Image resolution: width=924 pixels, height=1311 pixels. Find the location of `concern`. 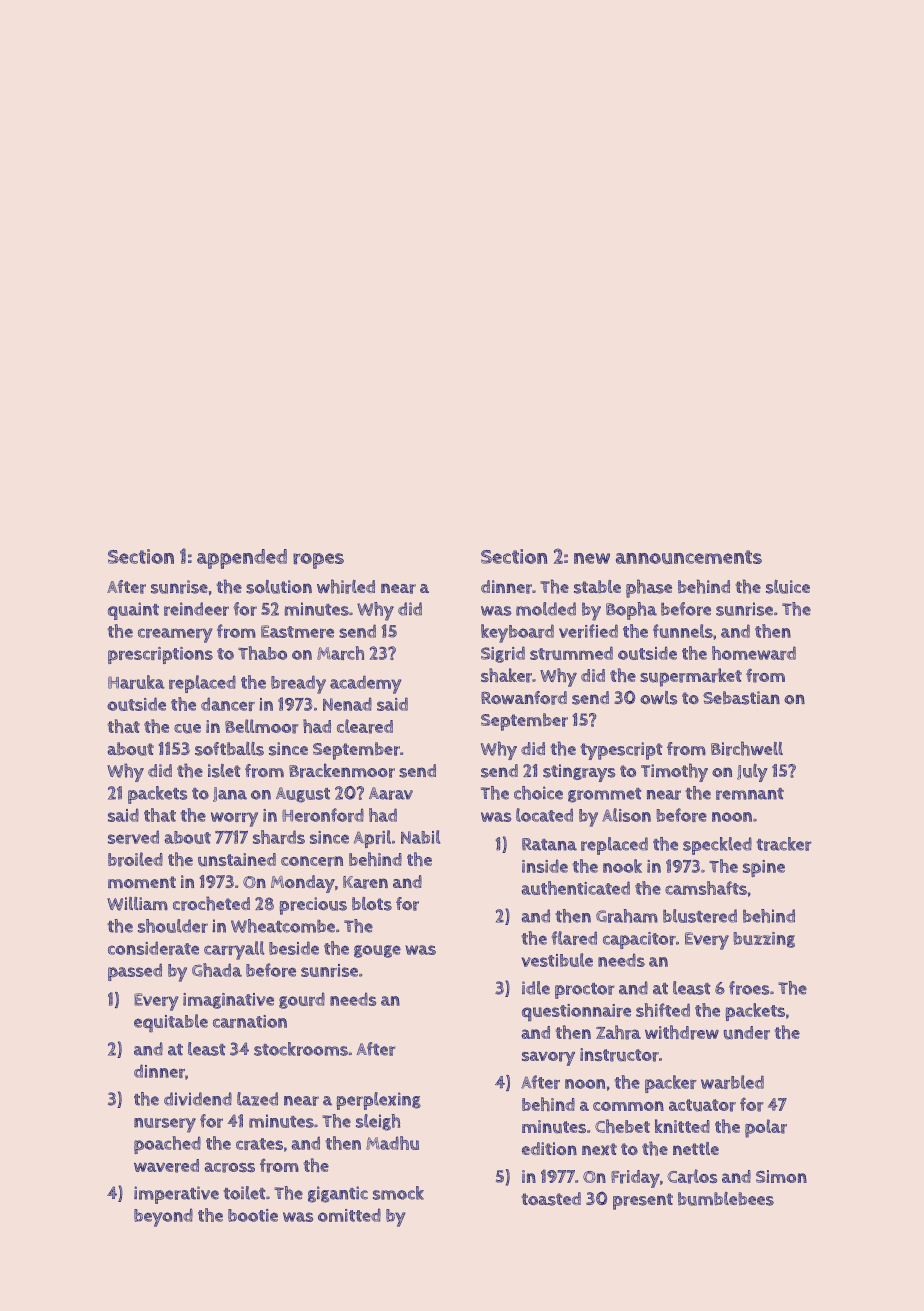

concern is located at coordinates (312, 861).
